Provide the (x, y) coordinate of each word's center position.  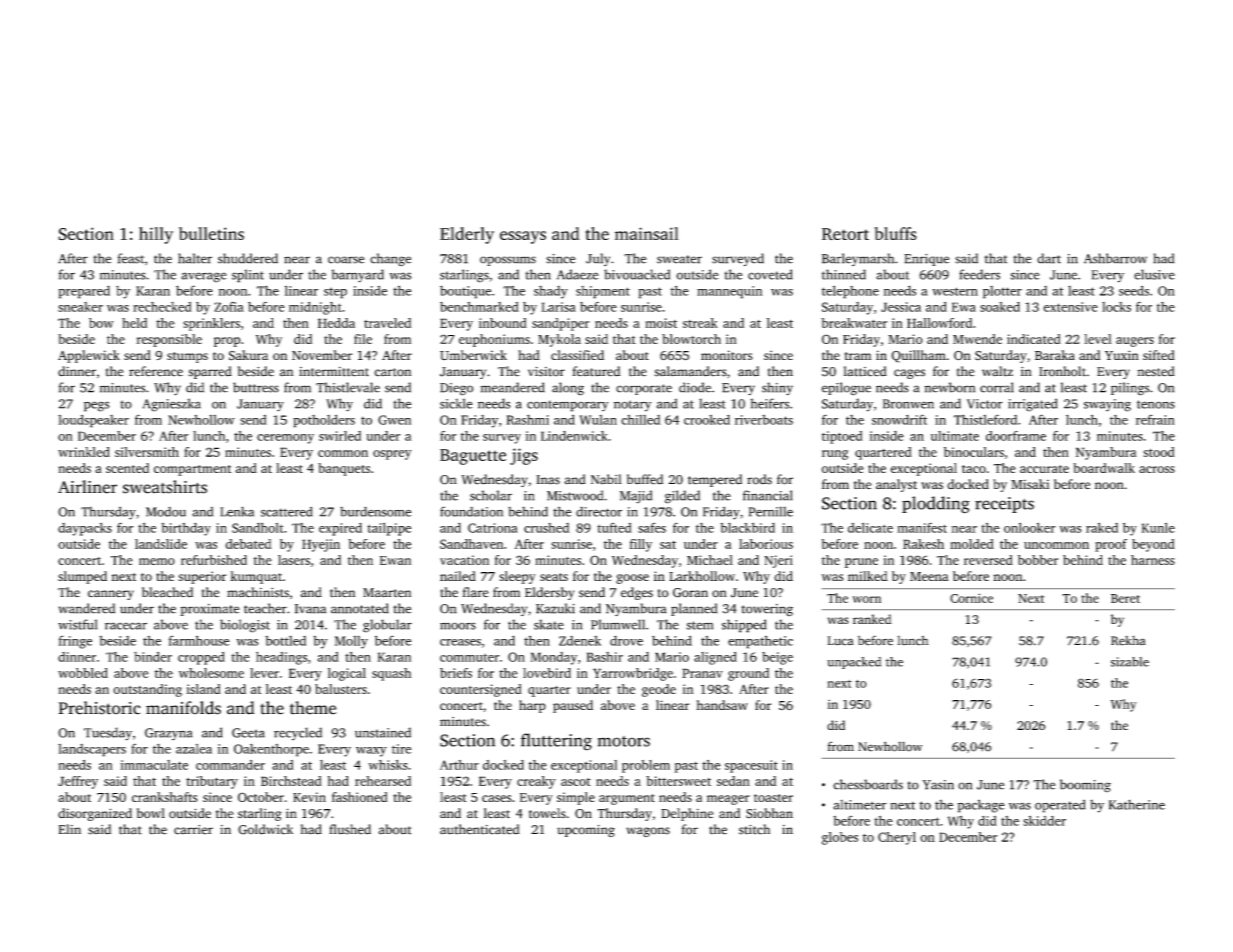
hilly (156, 235)
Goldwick (265, 829)
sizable (1130, 662)
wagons (648, 832)
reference (156, 371)
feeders (979, 274)
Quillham (918, 356)
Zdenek (580, 641)
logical (347, 674)
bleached (167, 592)
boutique (465, 292)
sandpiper (560, 324)
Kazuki (555, 608)
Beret (1125, 598)
